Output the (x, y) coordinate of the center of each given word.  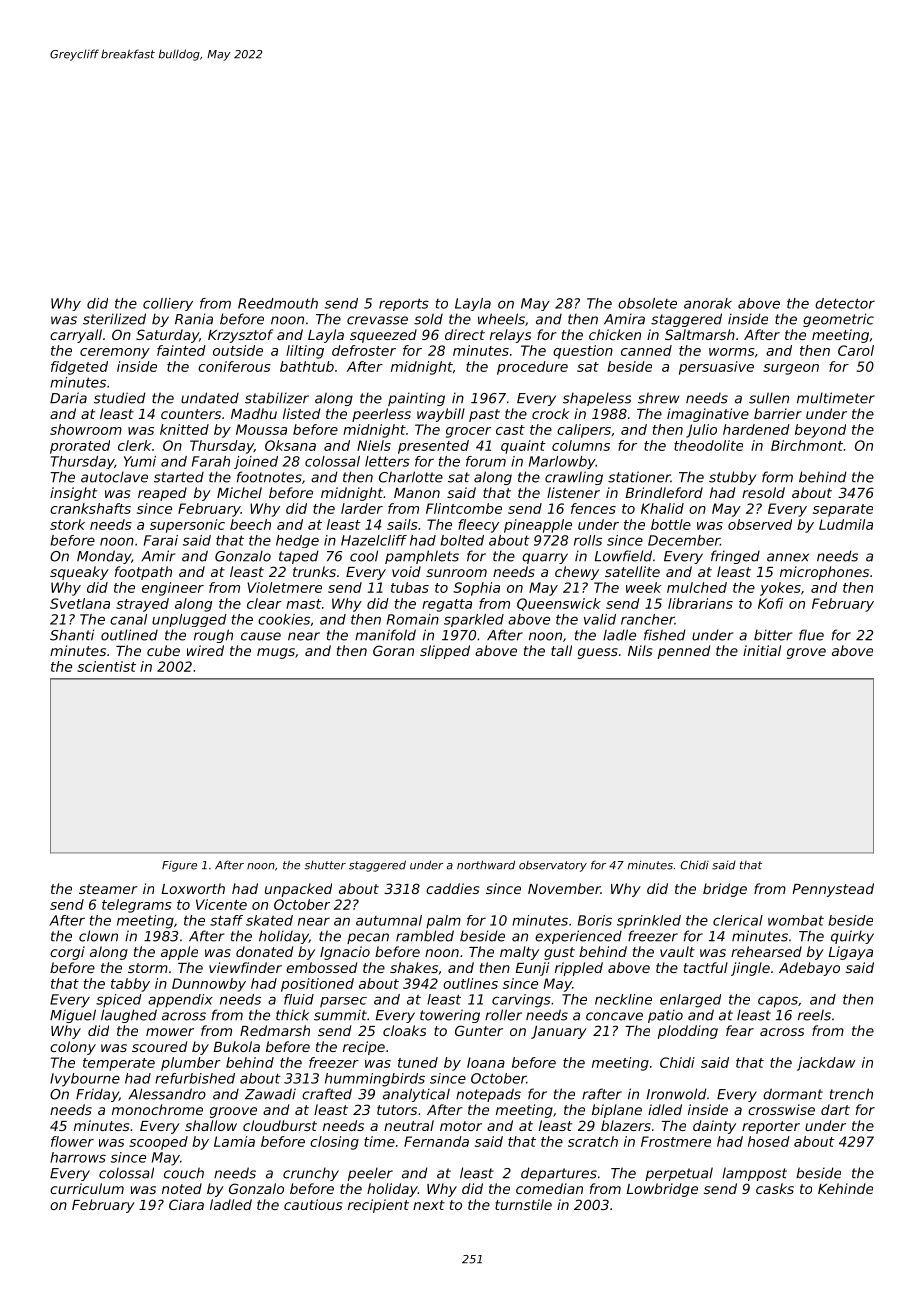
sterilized (114, 319)
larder (362, 508)
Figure (179, 866)
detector (845, 303)
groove (233, 1112)
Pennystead (833, 890)
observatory (553, 866)
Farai (161, 540)
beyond (820, 431)
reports (404, 304)
